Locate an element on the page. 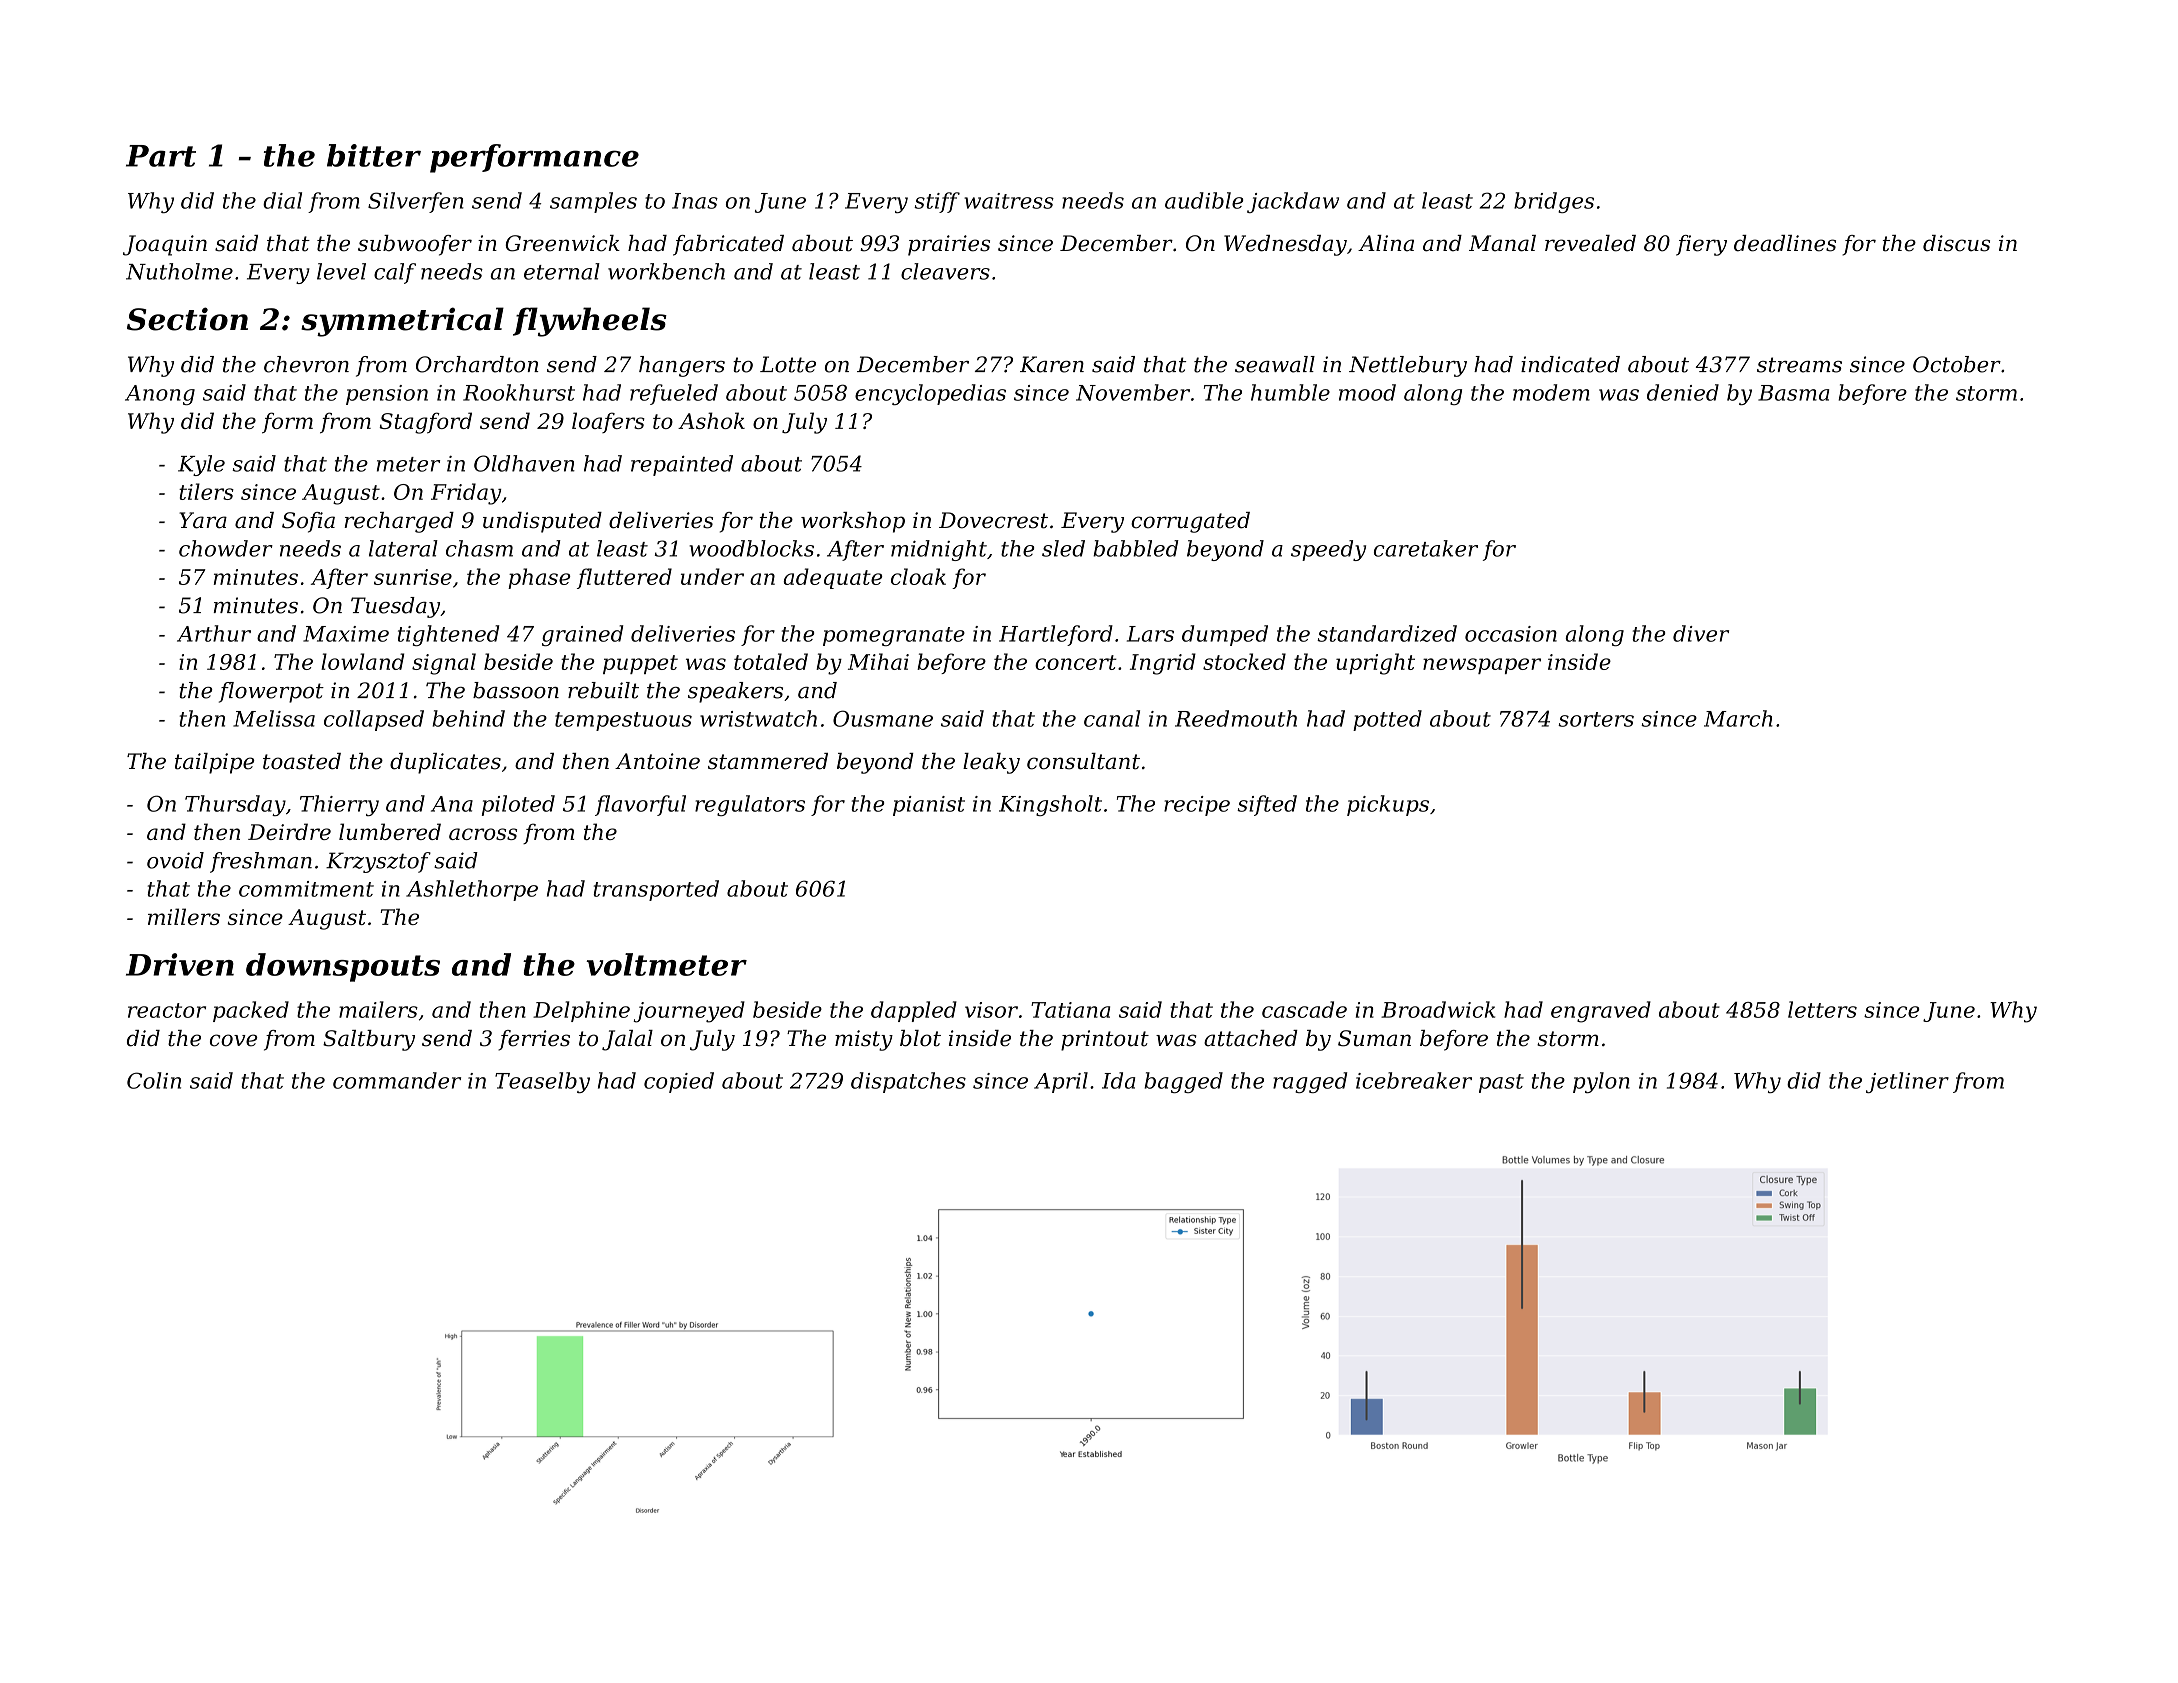 This page has width=2178, height=1683. corrugated is located at coordinates (1190, 522).
